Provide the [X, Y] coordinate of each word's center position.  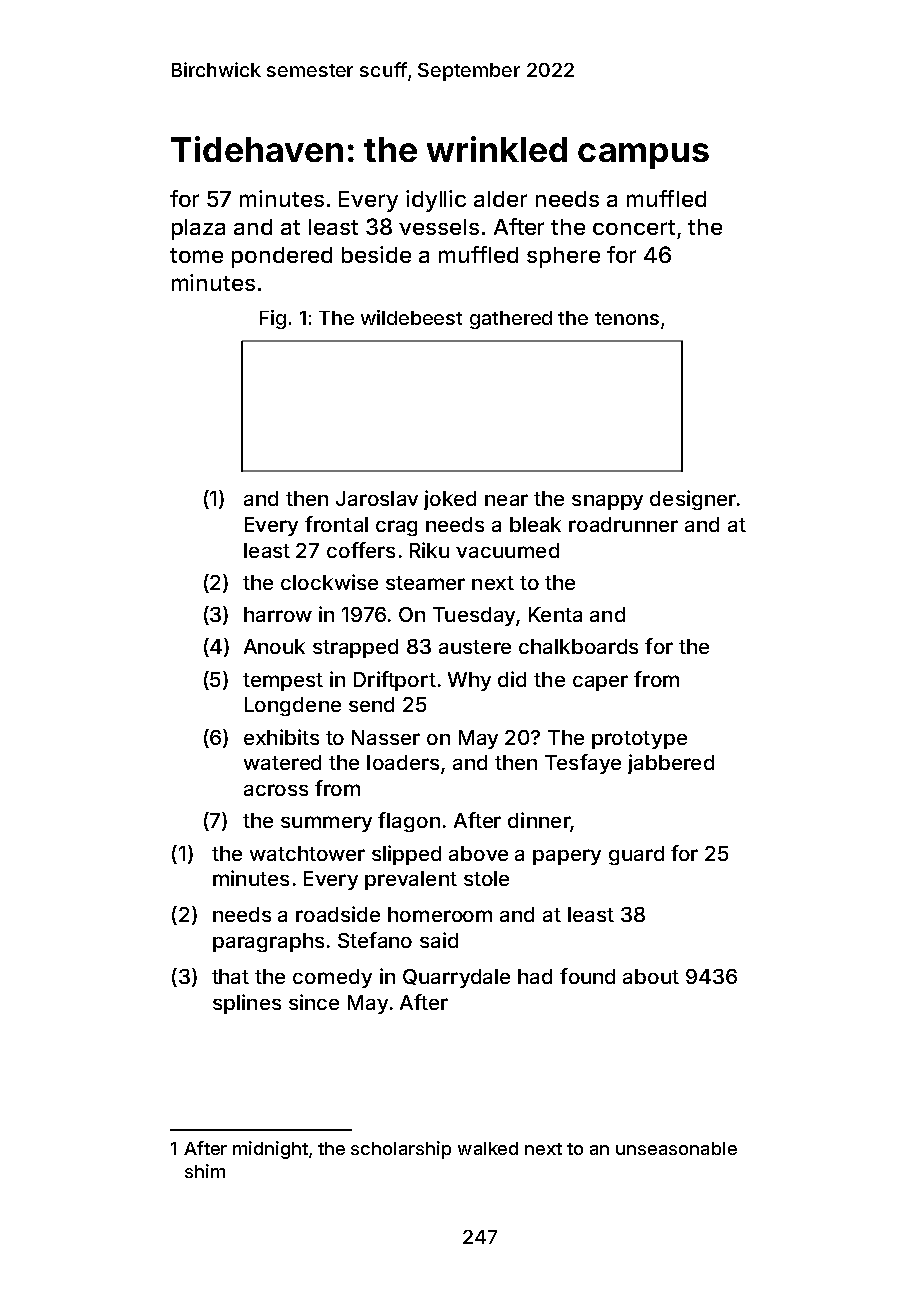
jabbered [671, 764]
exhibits [281, 737]
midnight [270, 1150]
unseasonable [676, 1148]
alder [500, 199]
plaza [198, 229]
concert [634, 227]
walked [488, 1148]
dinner [539, 820]
